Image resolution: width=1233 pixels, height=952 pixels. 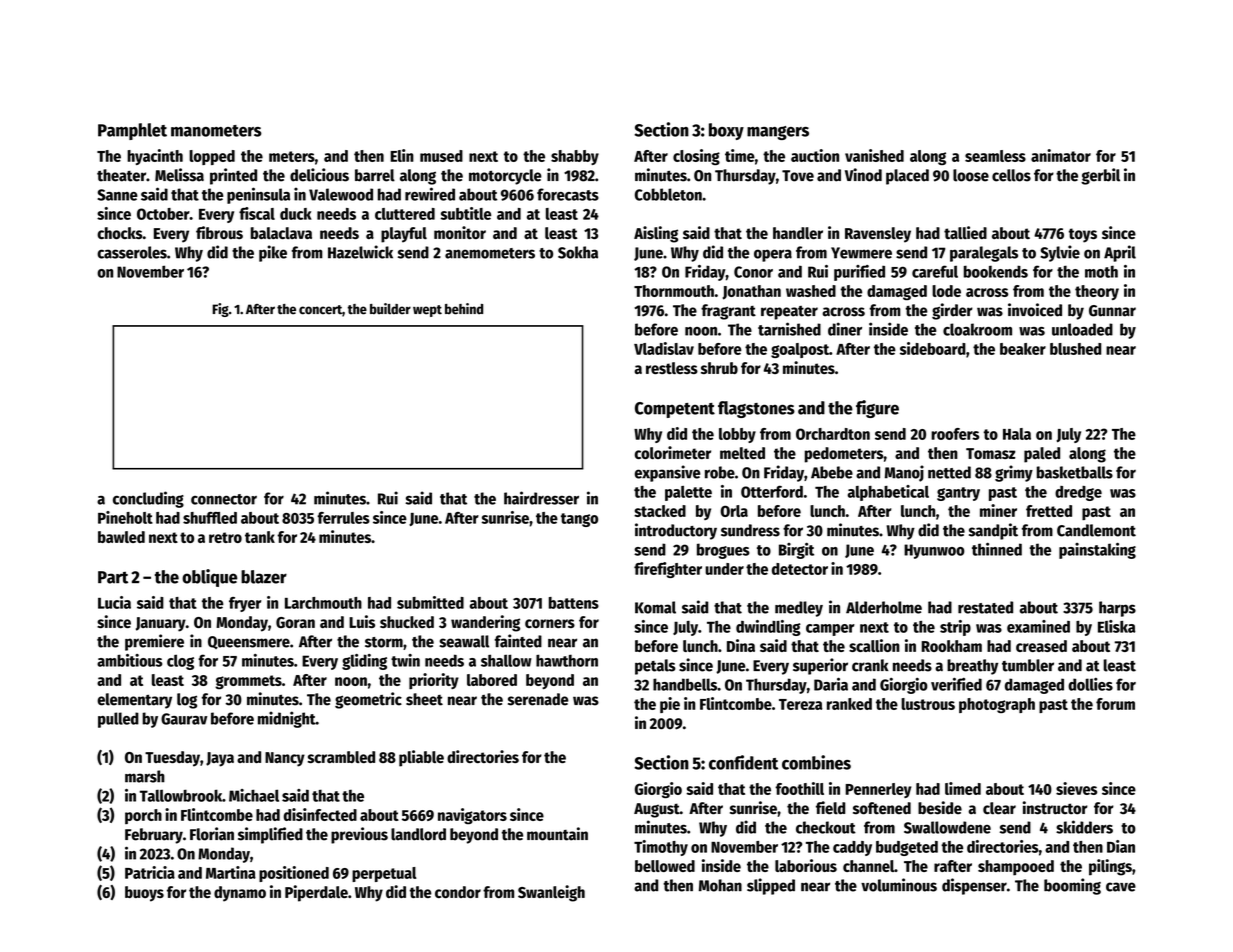 I want to click on bookends, so click(x=996, y=271).
